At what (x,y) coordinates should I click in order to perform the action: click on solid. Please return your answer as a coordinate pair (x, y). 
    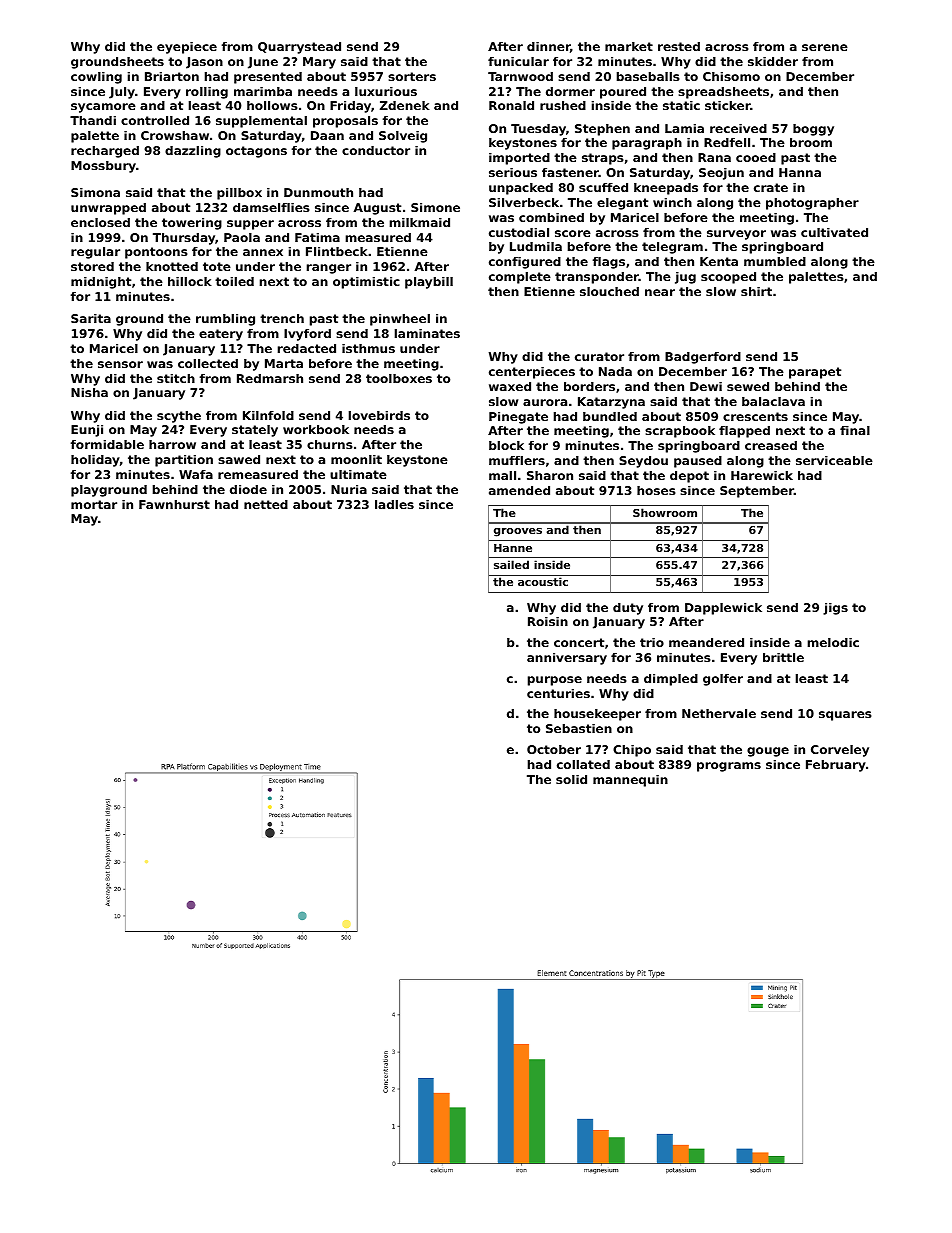
    Looking at the image, I should click on (571, 779).
